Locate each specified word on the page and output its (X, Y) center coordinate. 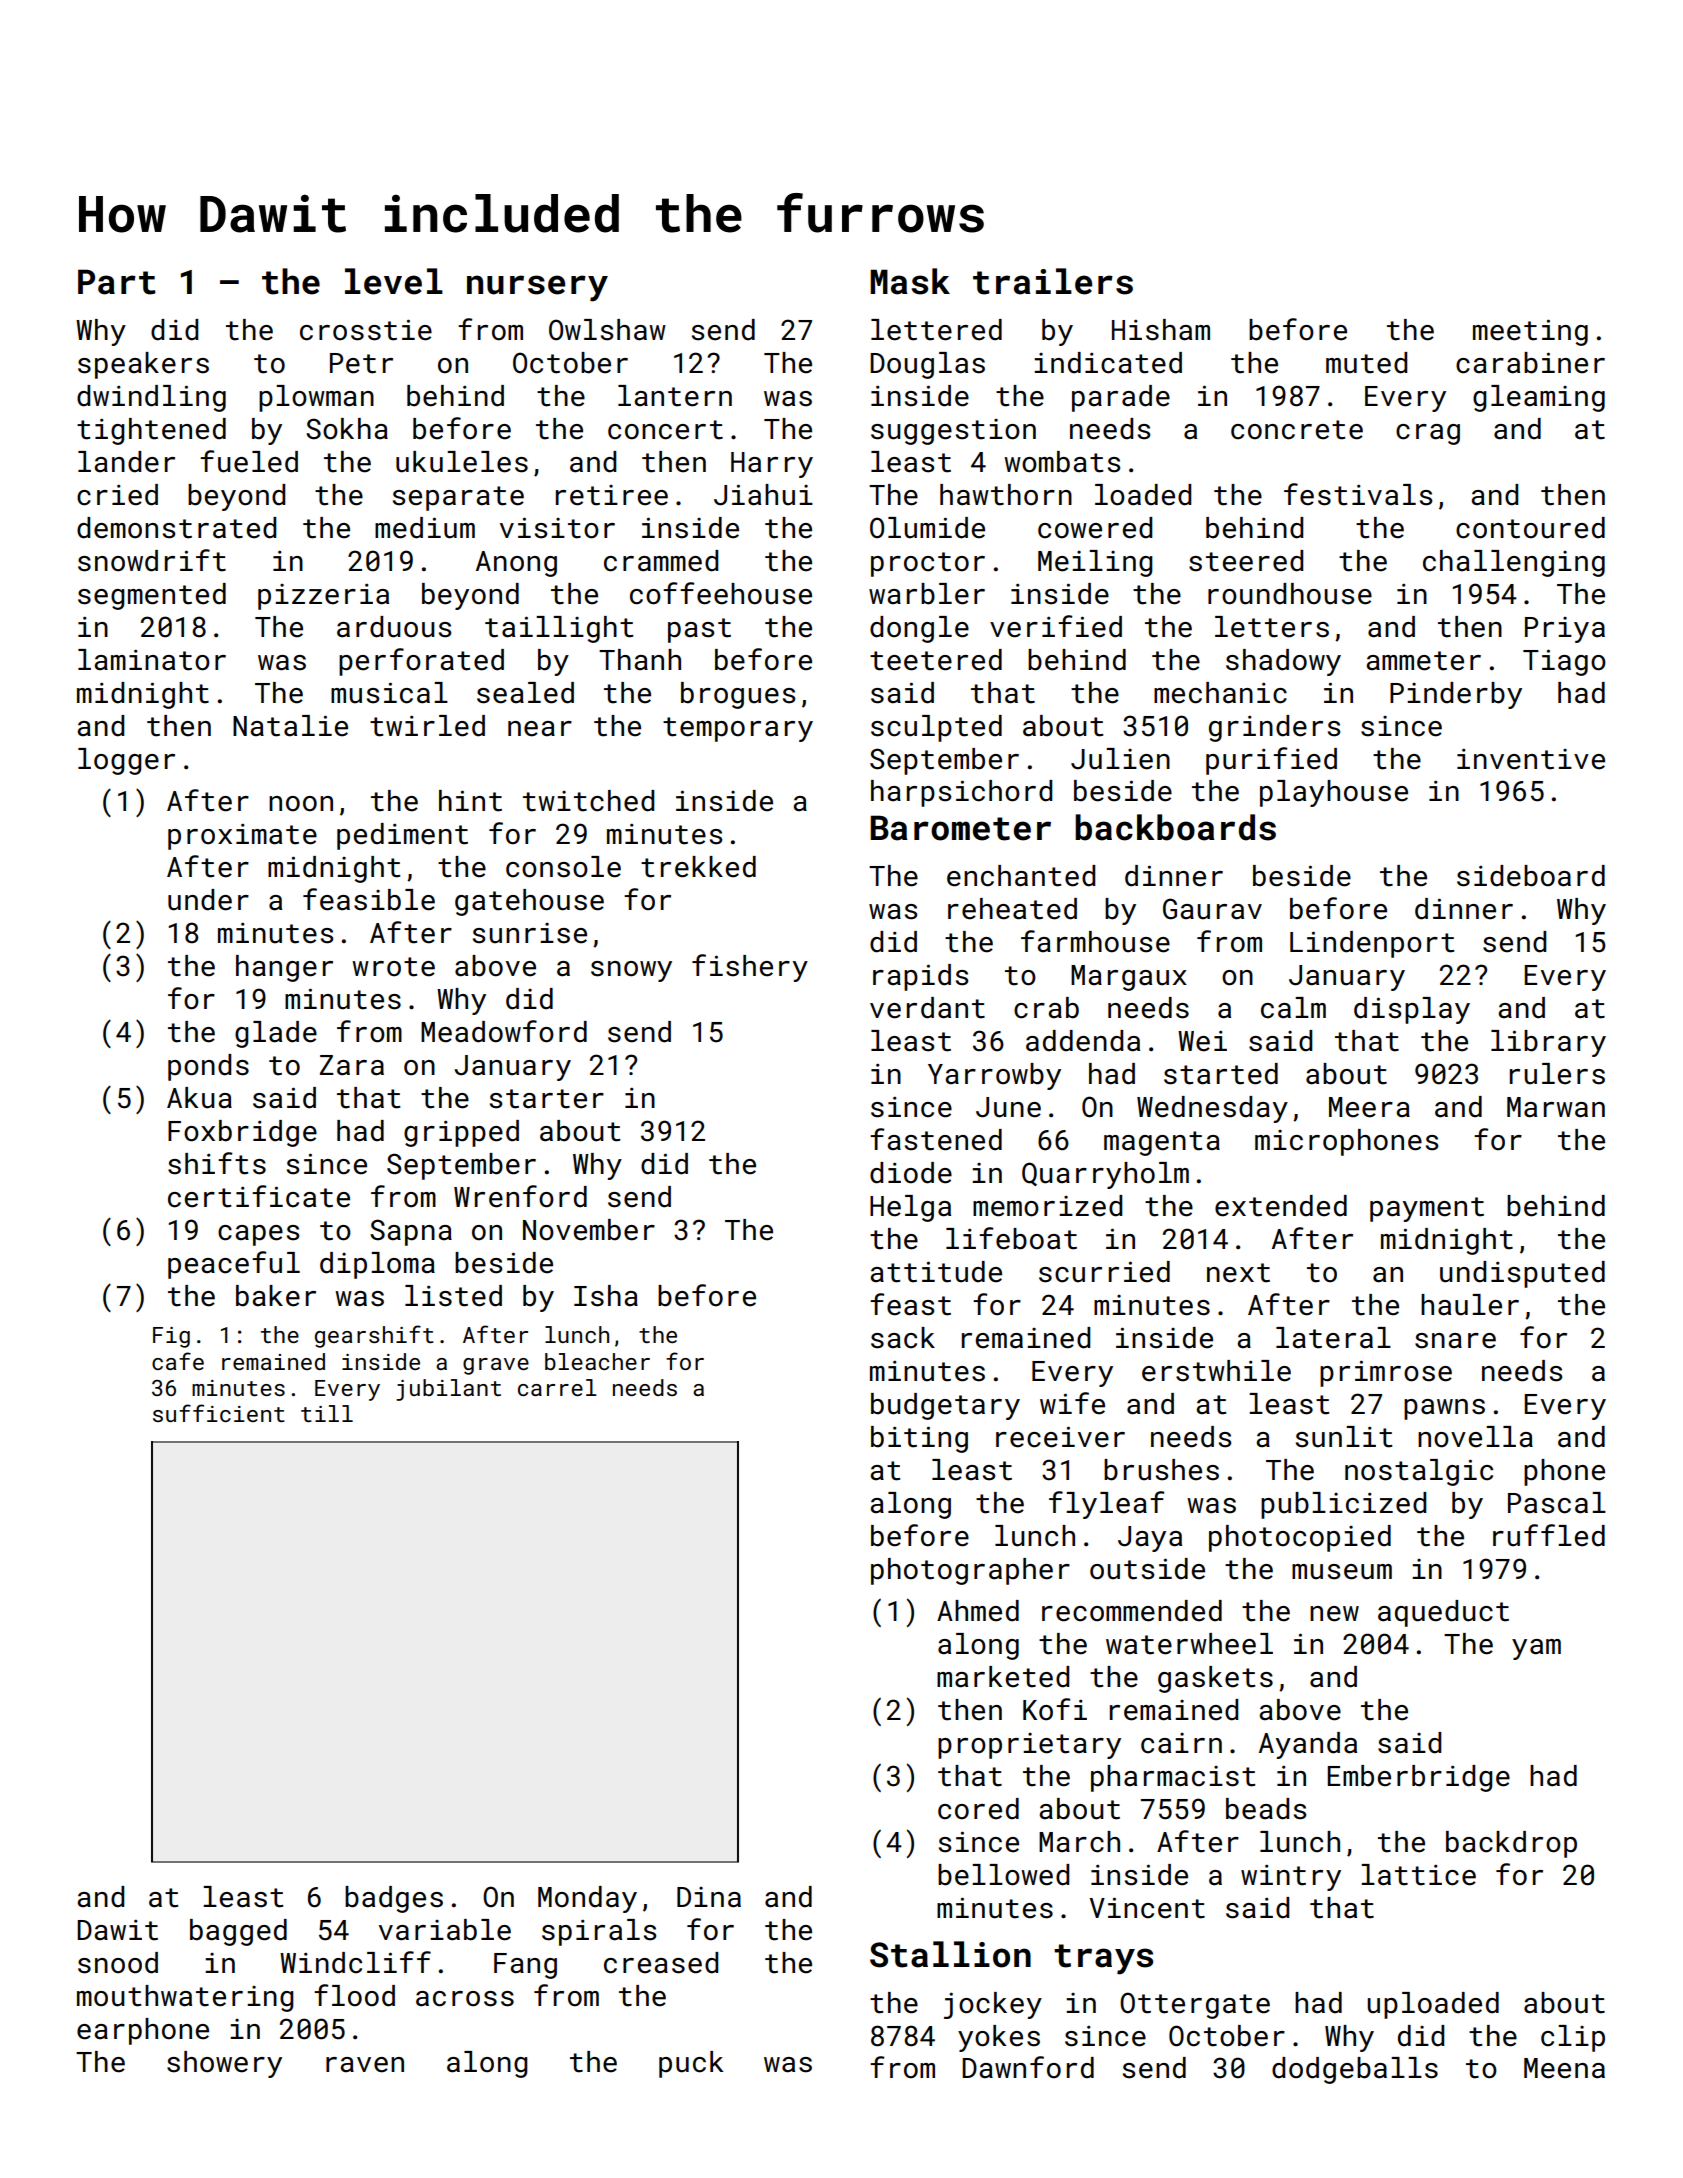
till (327, 1413)
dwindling (151, 398)
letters (1272, 627)
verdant (927, 1008)
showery (224, 2064)
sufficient (219, 1413)
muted (1366, 363)
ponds (208, 1067)
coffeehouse (721, 593)
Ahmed (978, 1611)
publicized (1343, 1505)
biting (919, 1439)
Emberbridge (1418, 1778)
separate (458, 498)
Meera (1369, 1107)
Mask (910, 281)
